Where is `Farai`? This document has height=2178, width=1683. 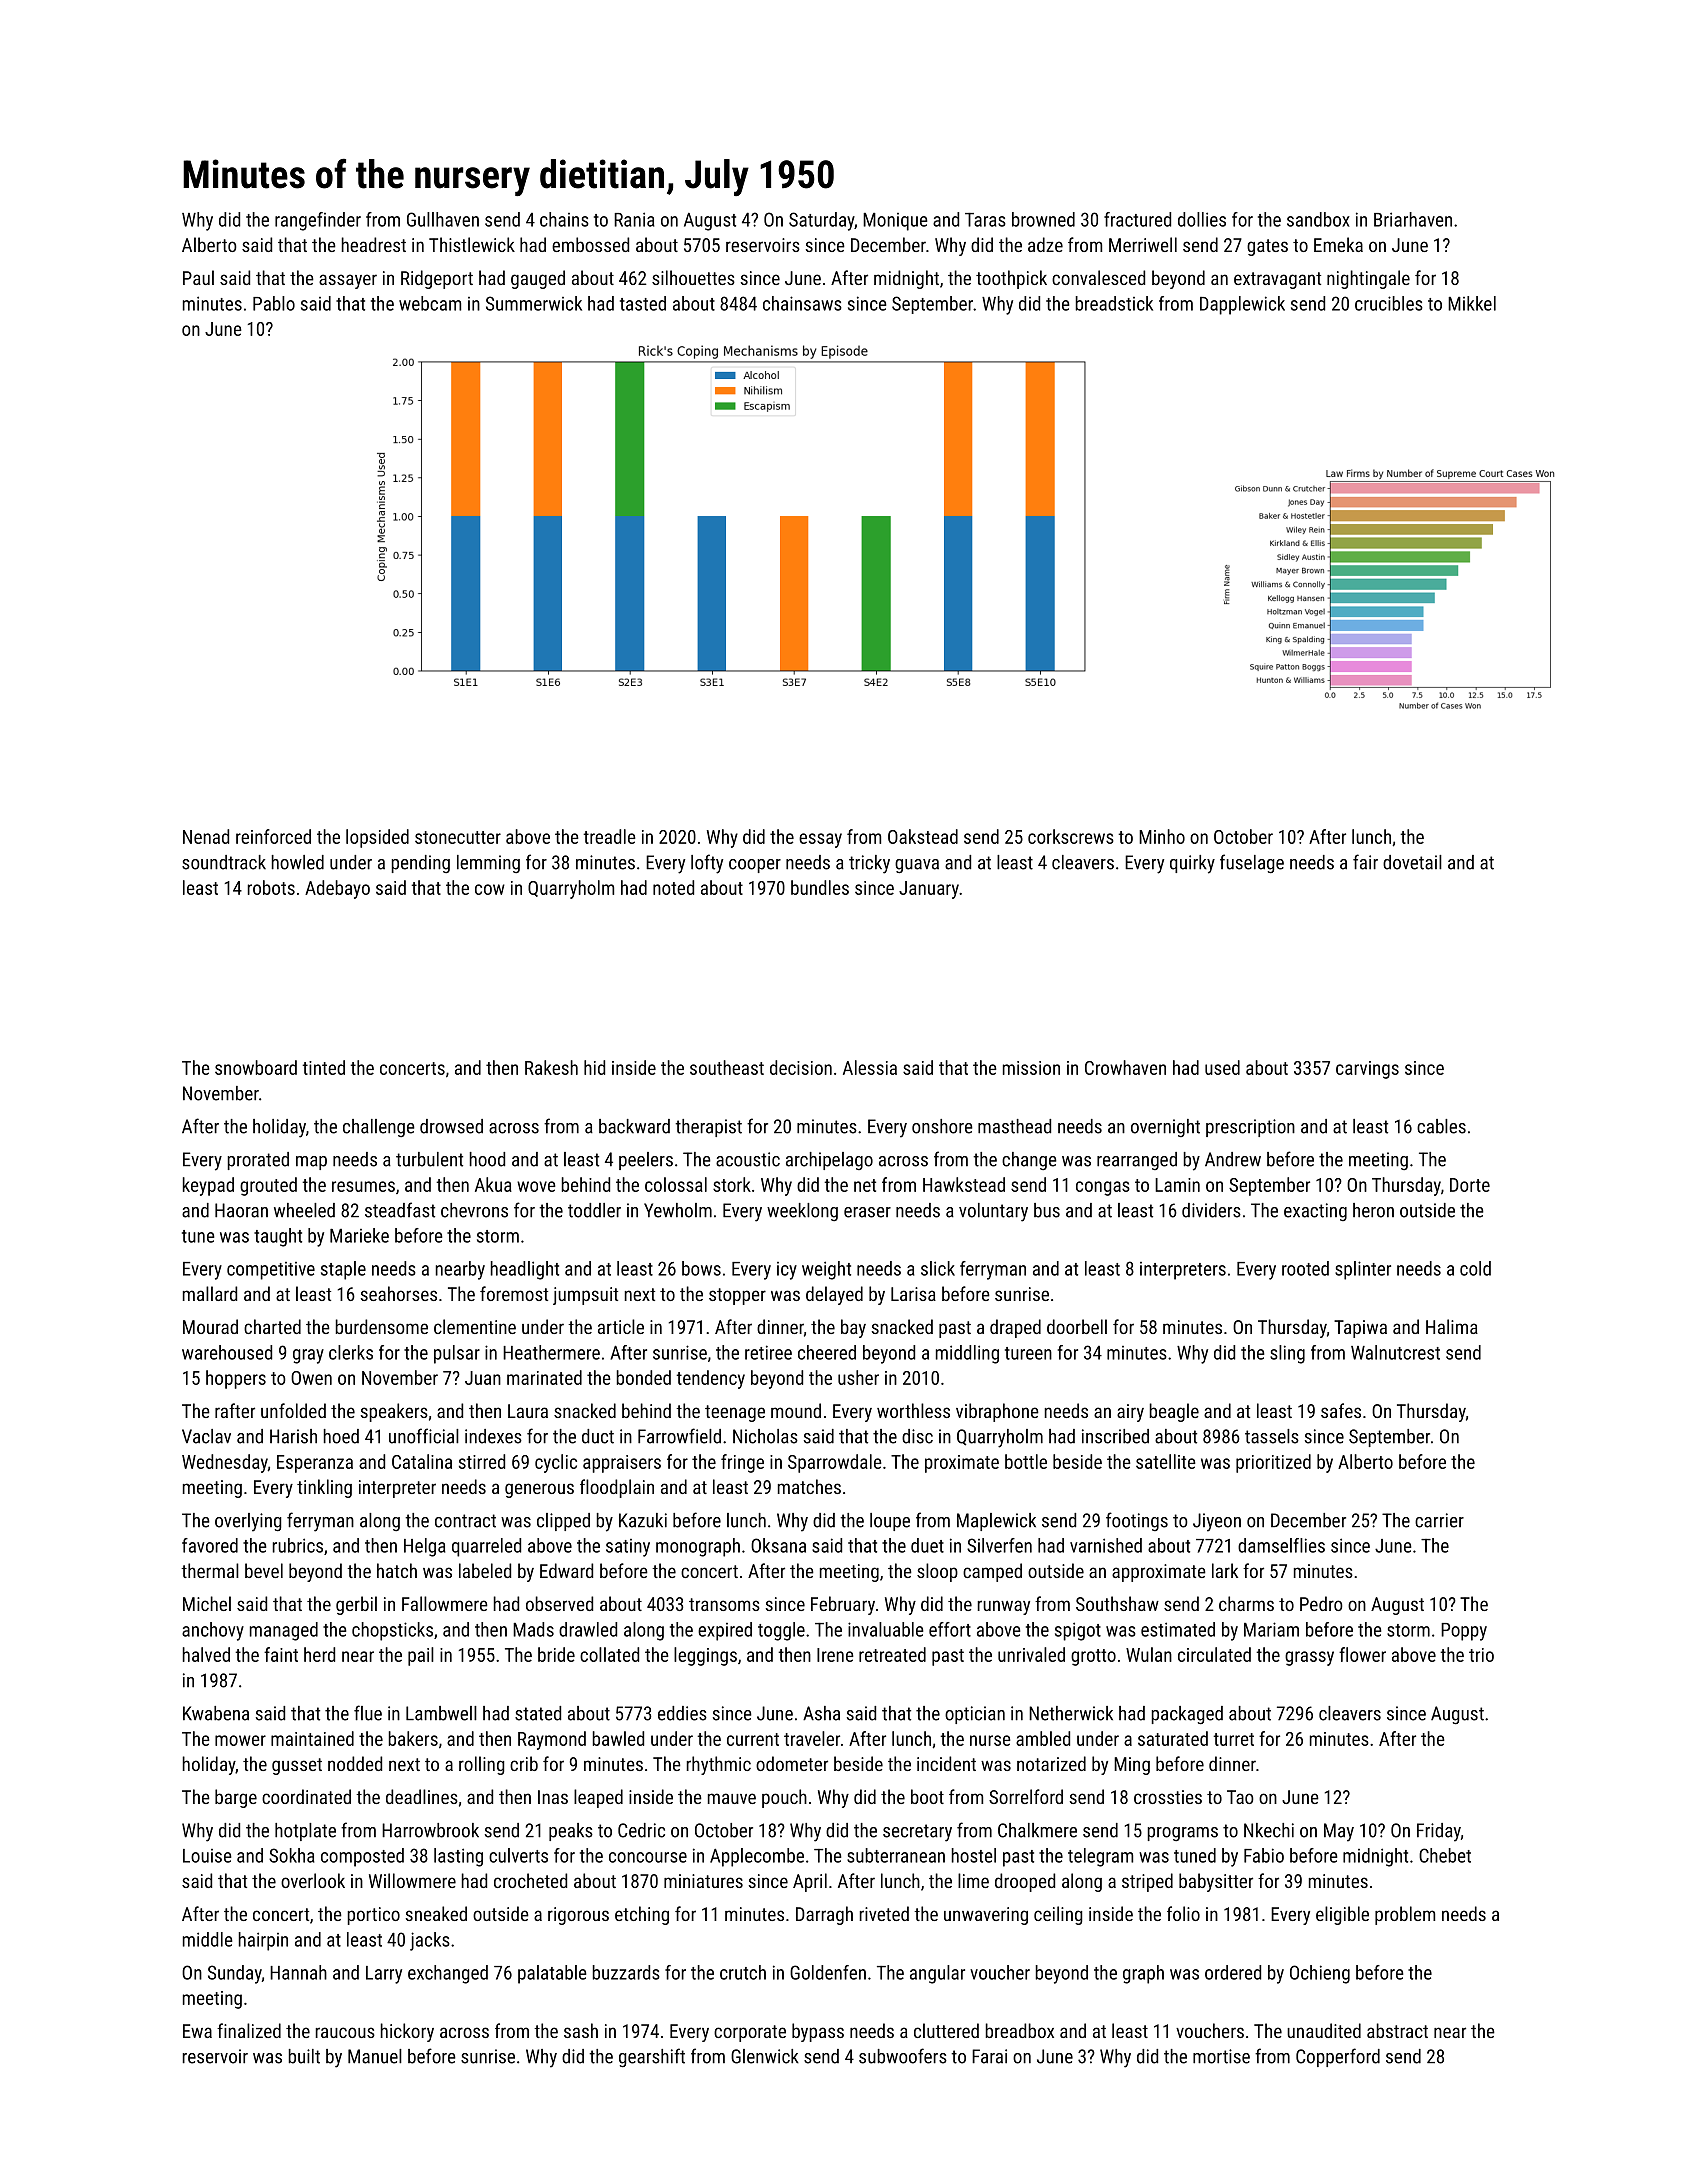 Farai is located at coordinates (989, 2056).
